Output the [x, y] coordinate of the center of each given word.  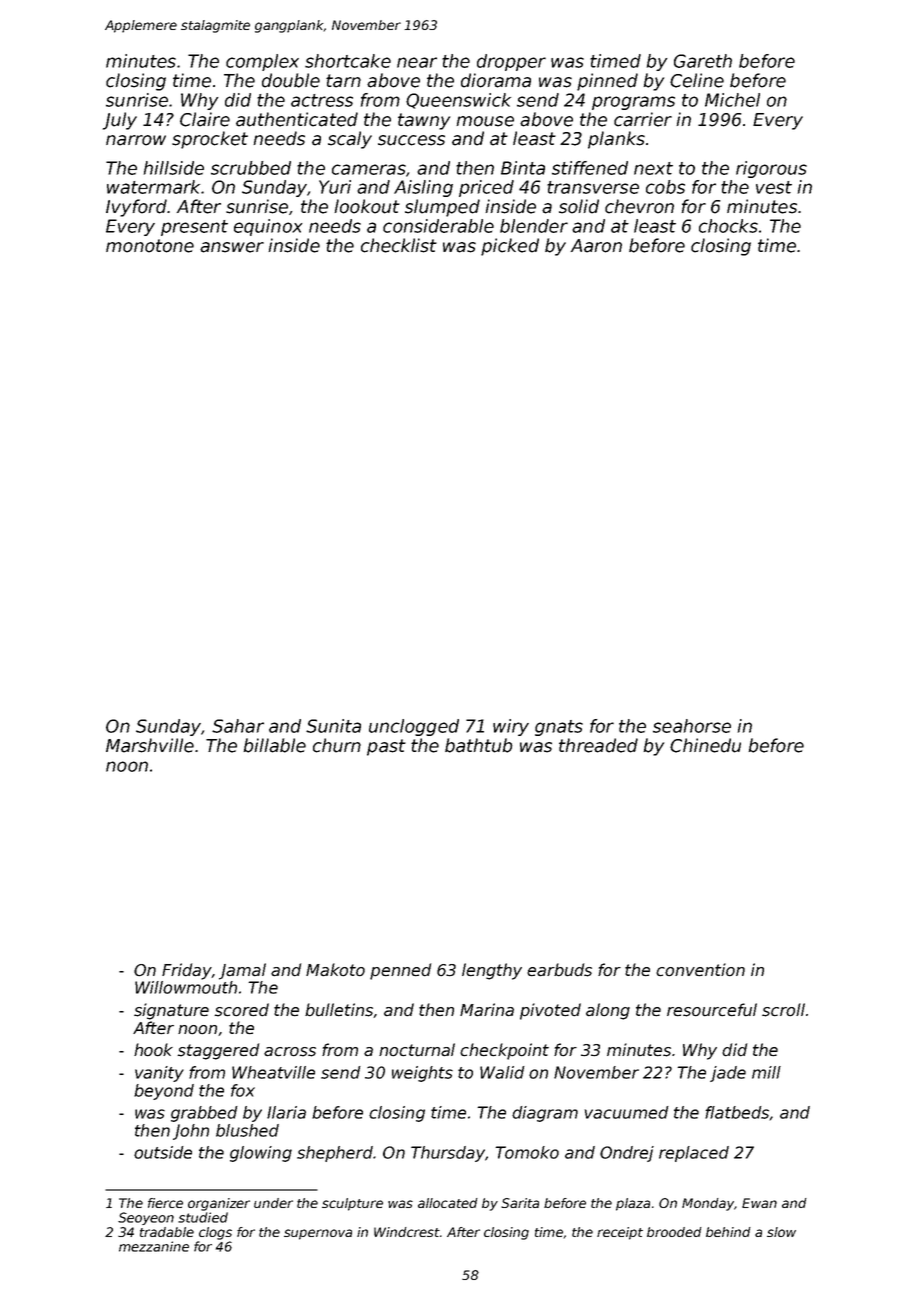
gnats [559, 728]
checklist [399, 245]
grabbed [204, 1114]
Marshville [150, 745]
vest [774, 187]
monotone [150, 246]
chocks [728, 226]
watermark [153, 187]
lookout [367, 206]
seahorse [692, 726]
